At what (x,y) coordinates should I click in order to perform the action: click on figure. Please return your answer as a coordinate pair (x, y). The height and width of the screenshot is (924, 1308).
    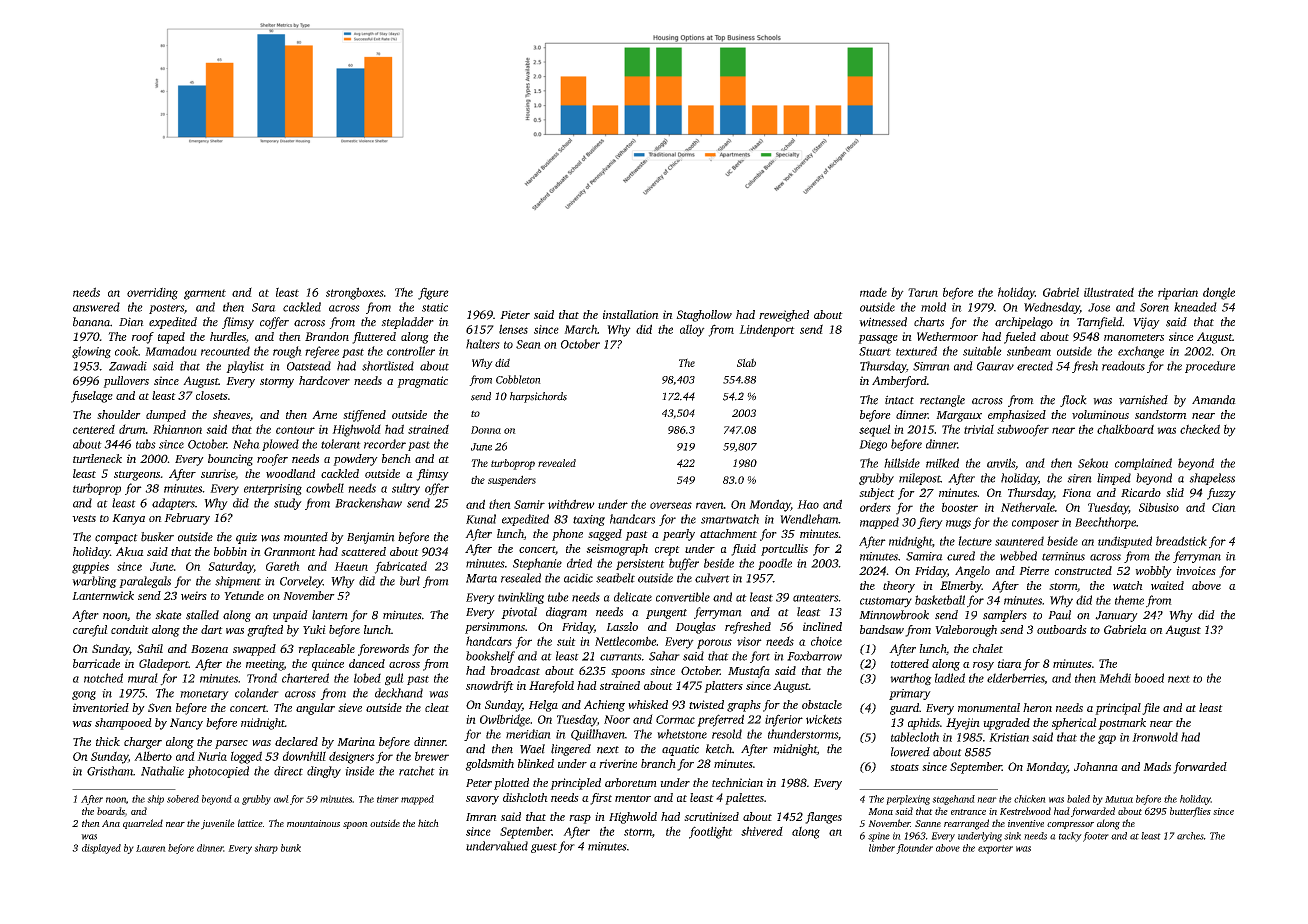
    Looking at the image, I should click on (433, 293).
